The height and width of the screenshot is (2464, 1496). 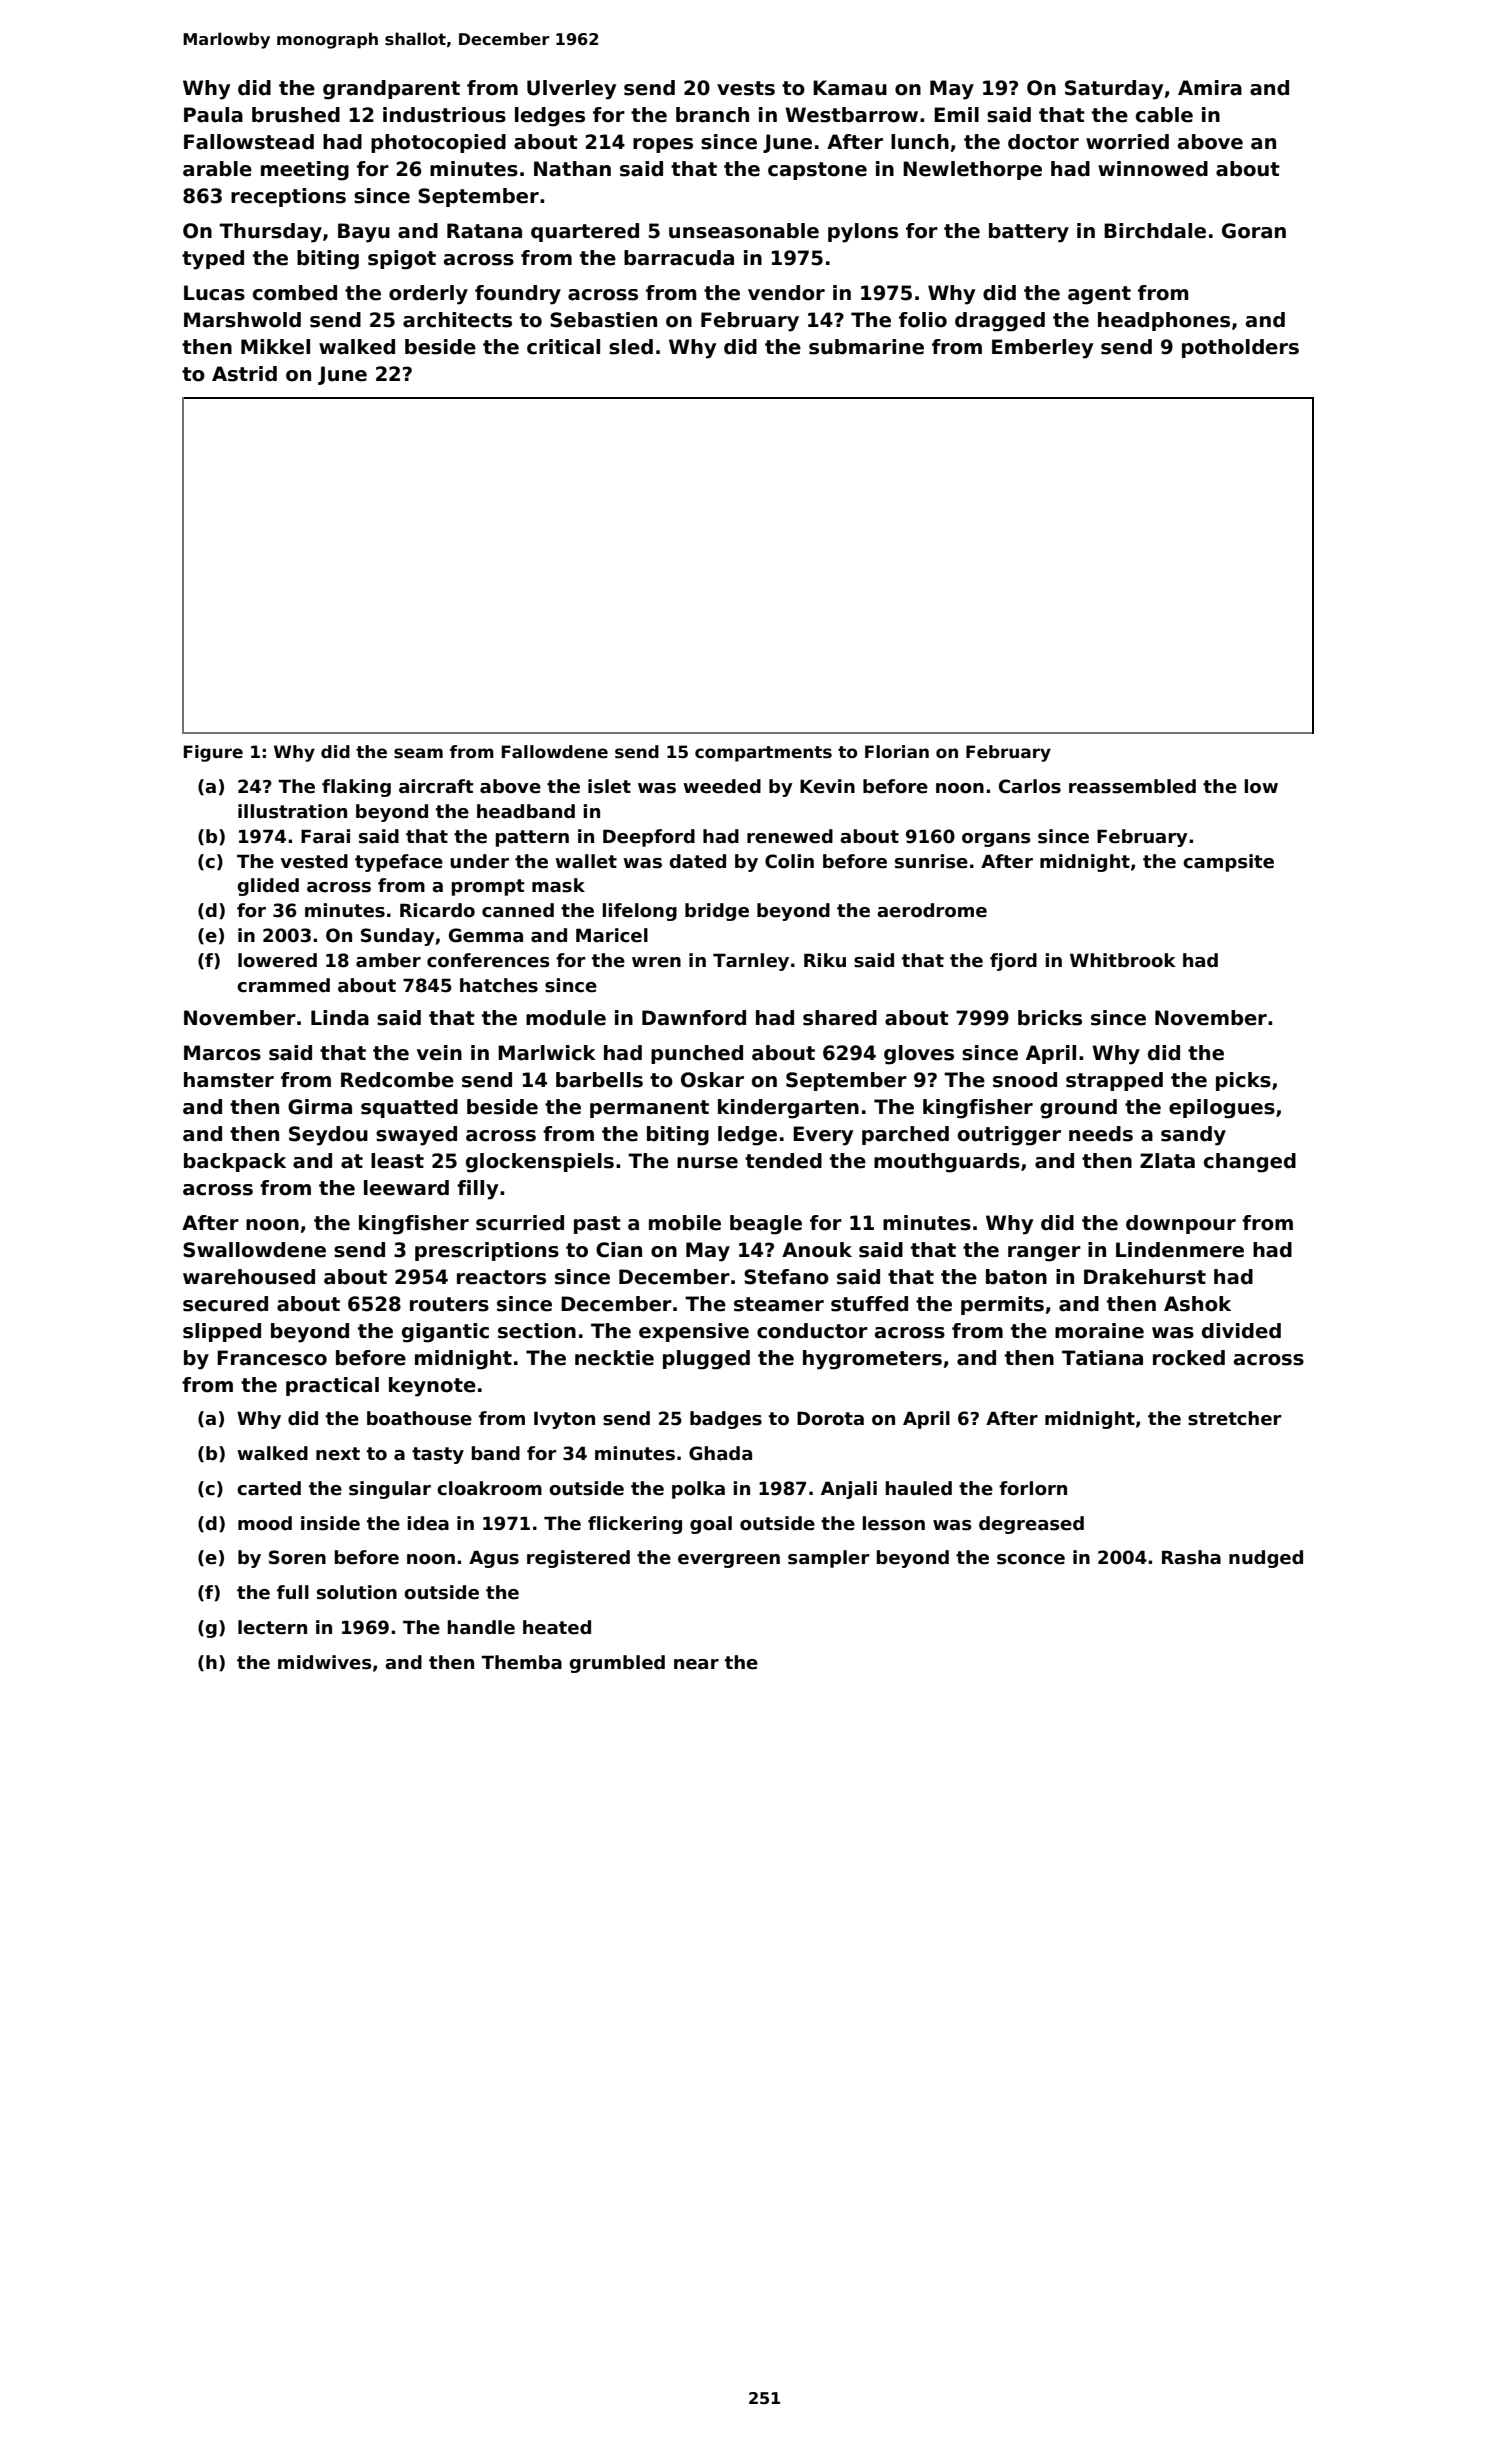 I want to click on midwives, so click(x=324, y=1662).
